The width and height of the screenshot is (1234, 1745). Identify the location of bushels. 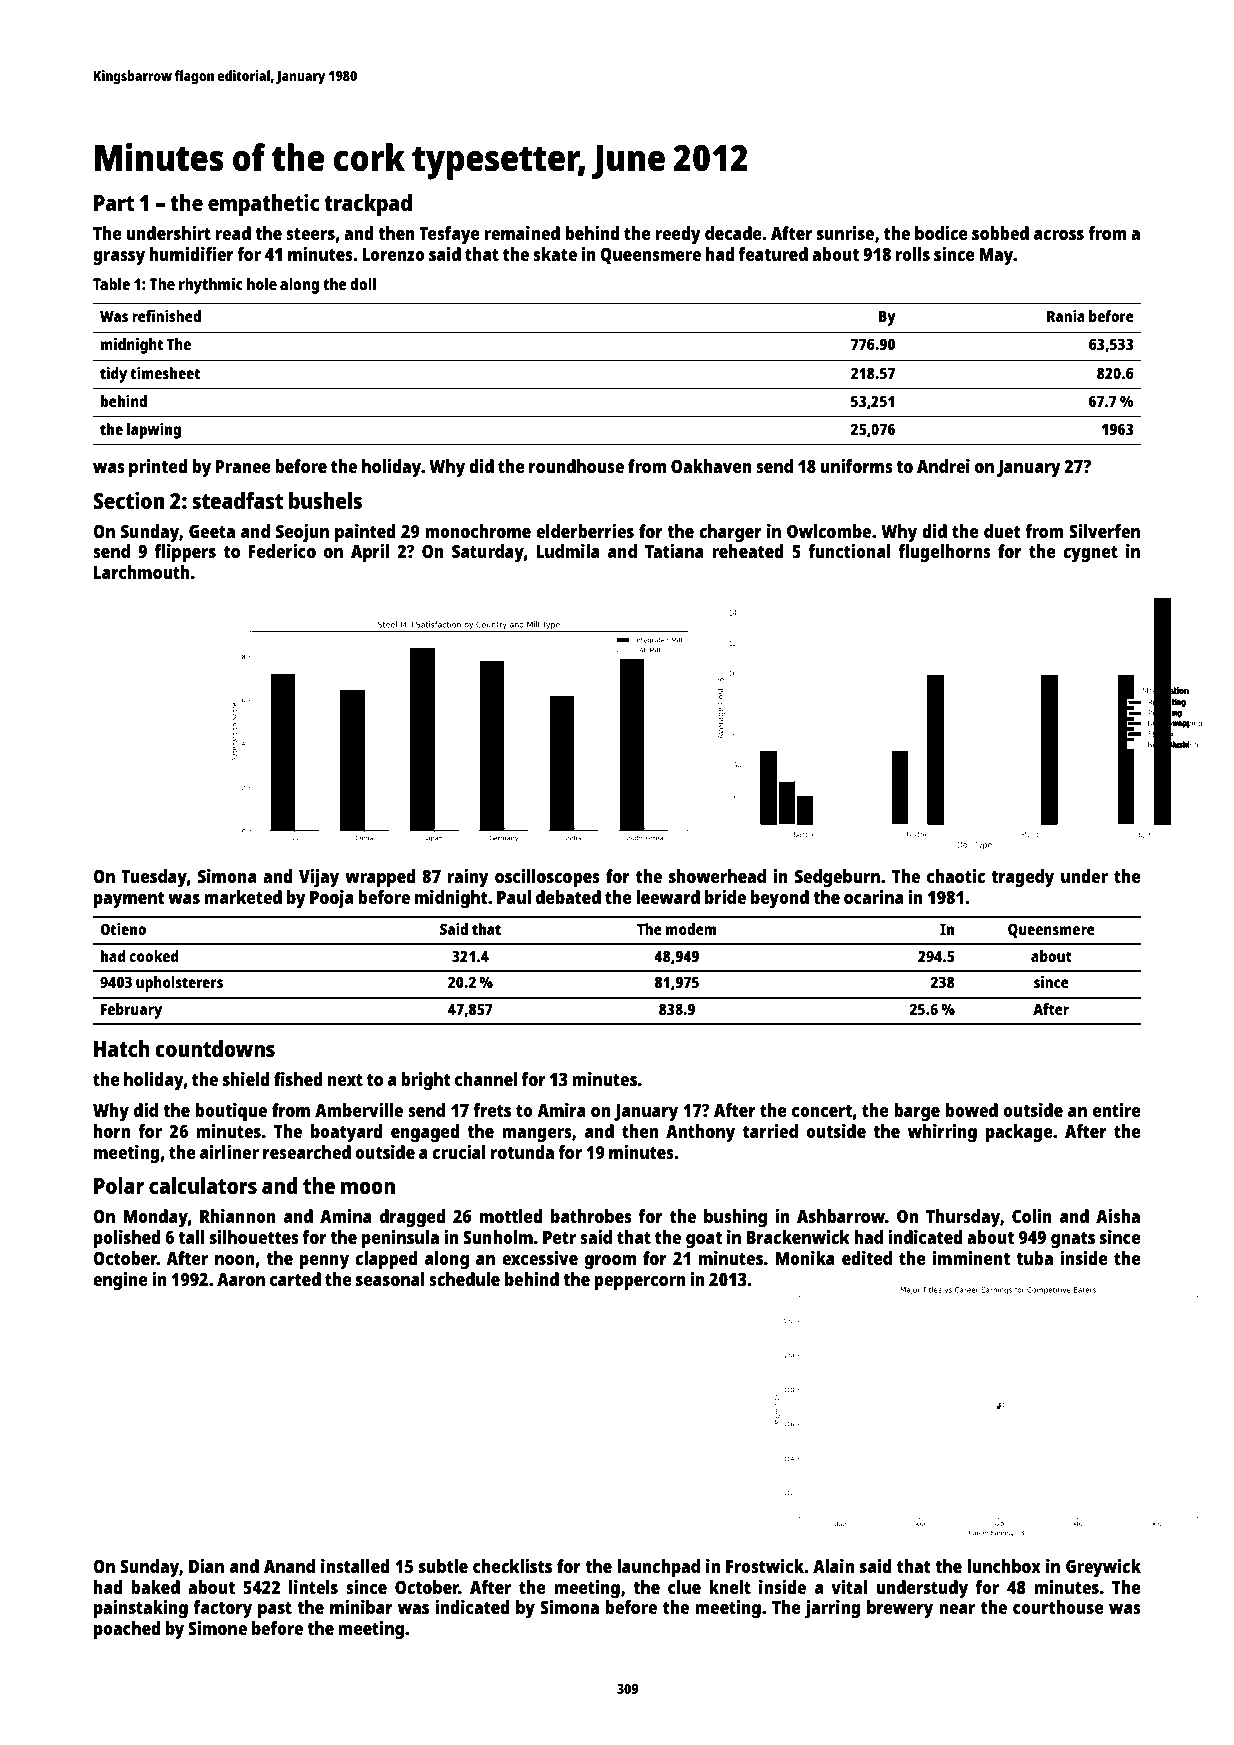
(325, 500).
